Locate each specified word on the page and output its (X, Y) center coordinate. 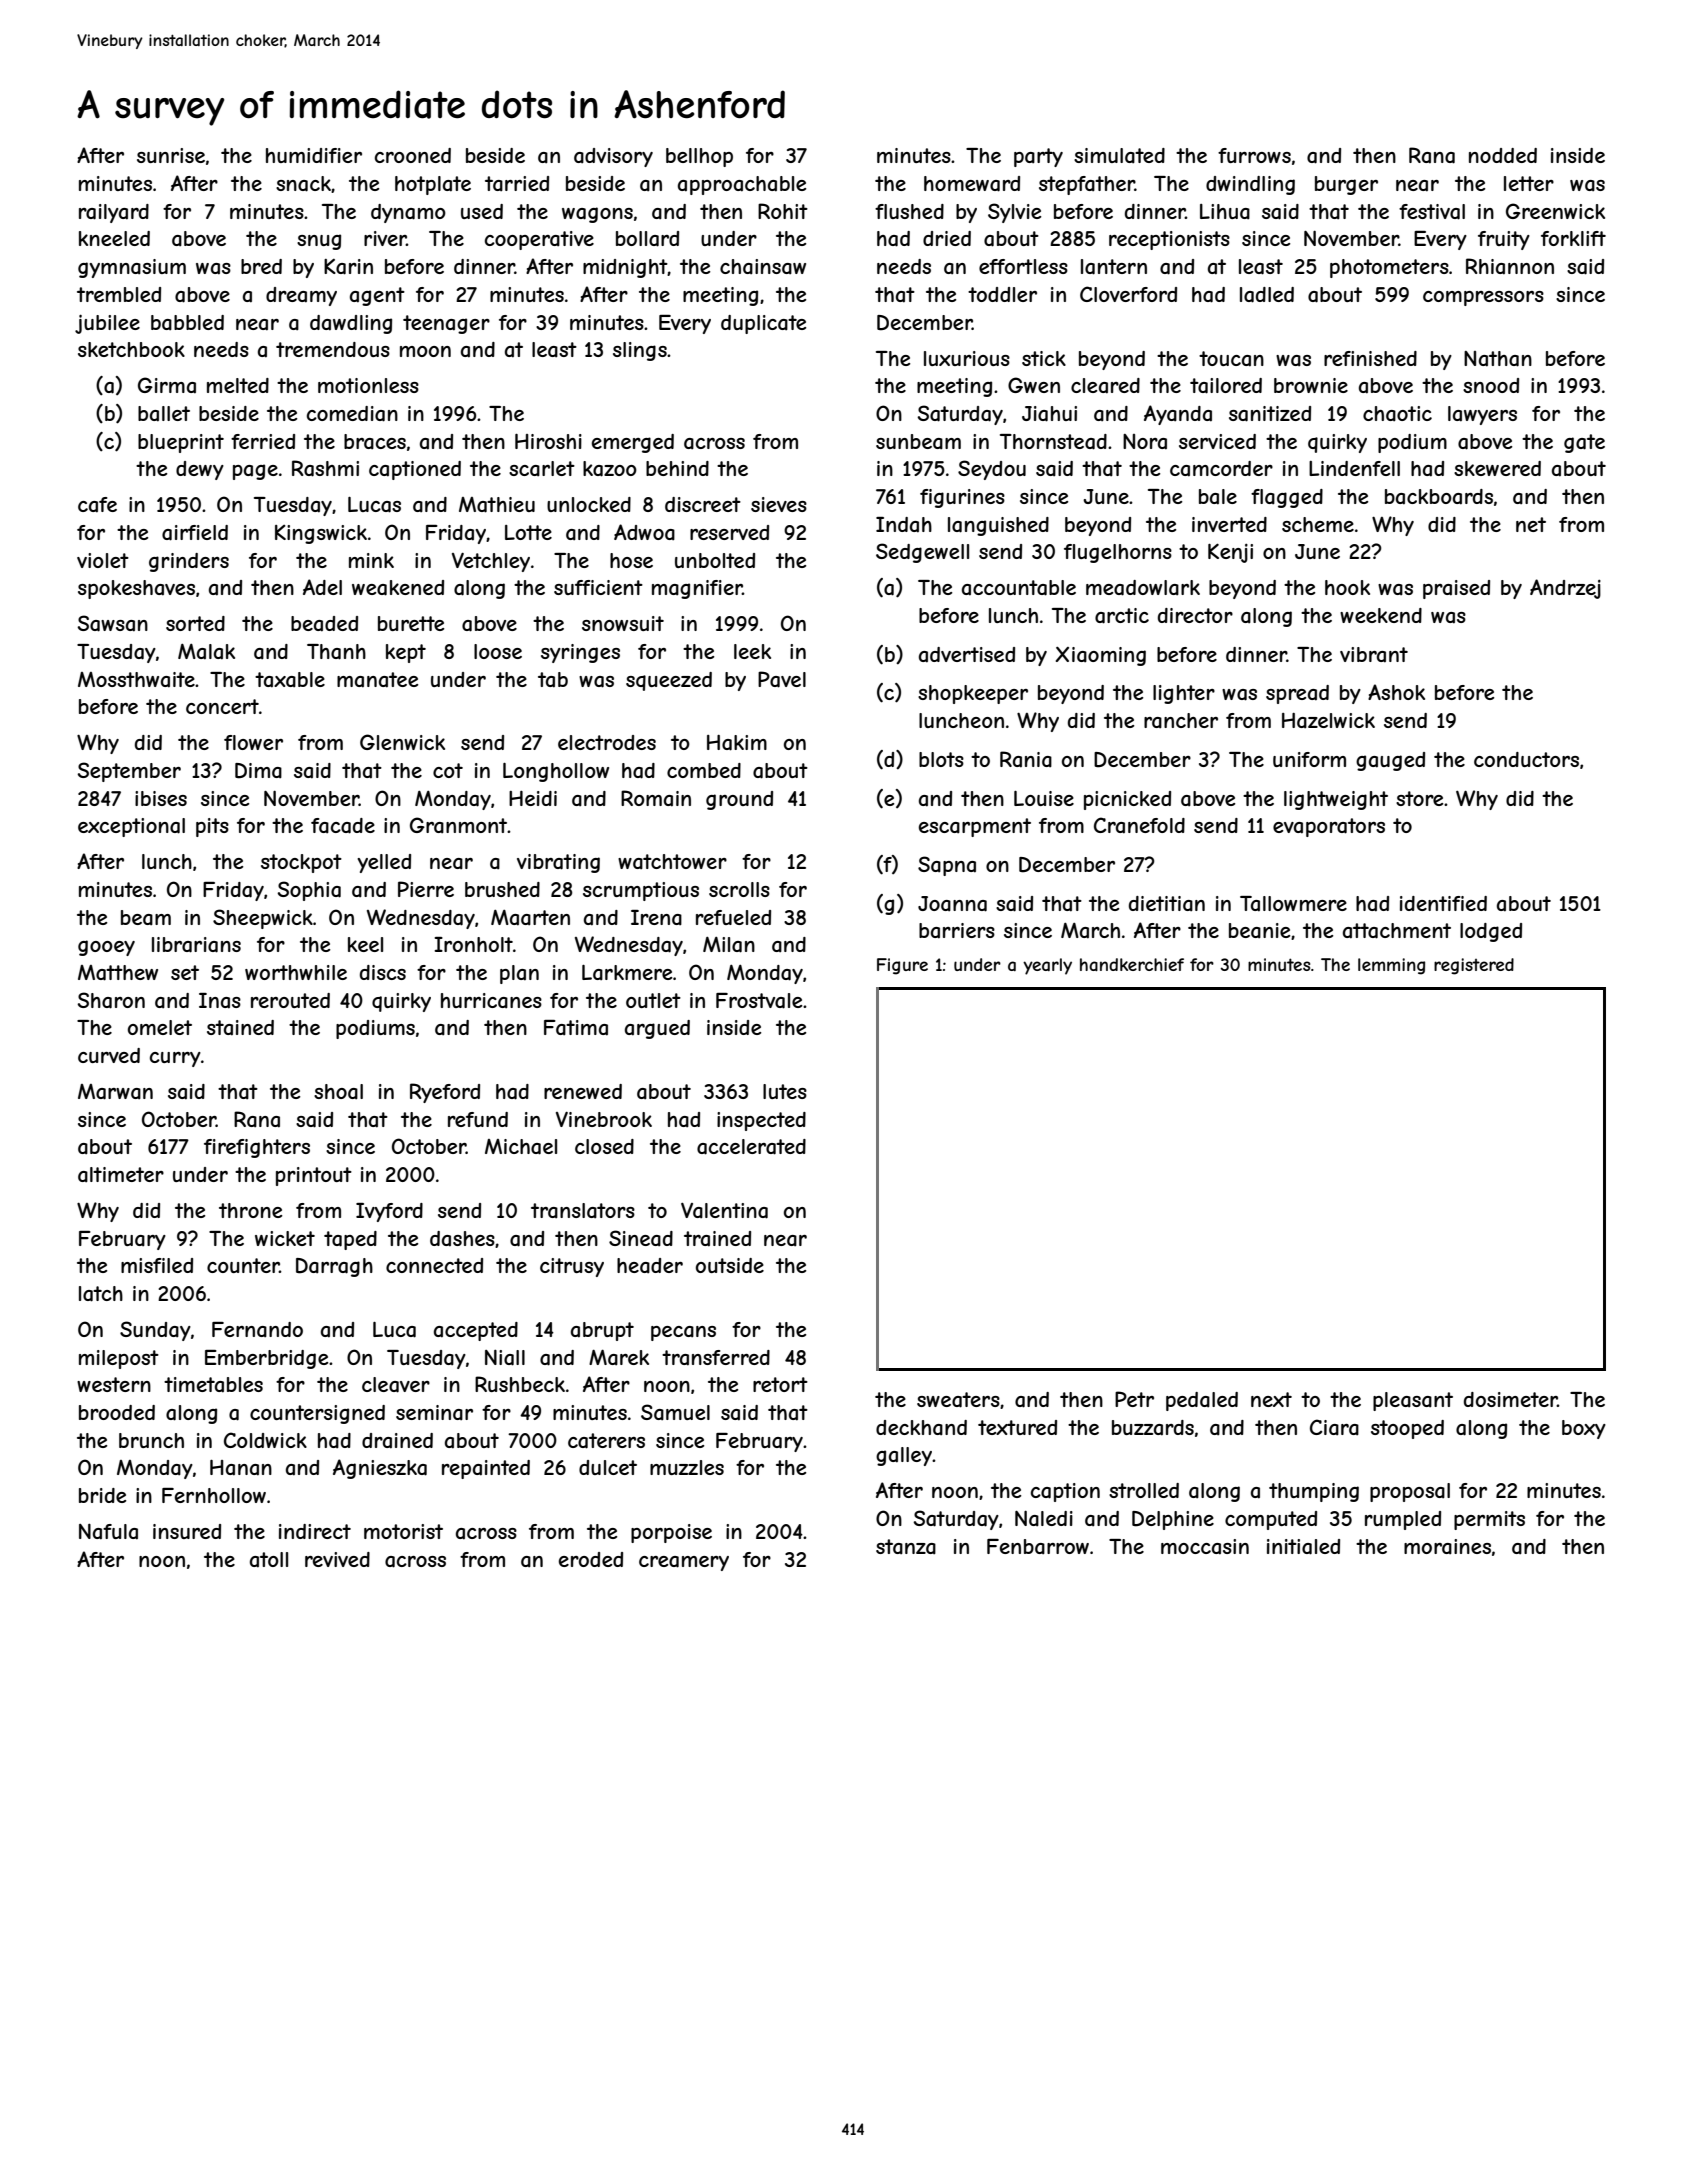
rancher (1181, 721)
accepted (476, 1331)
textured (1017, 1427)
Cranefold (1139, 825)
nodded (1503, 155)
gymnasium (132, 268)
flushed (909, 211)
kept (406, 653)
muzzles (687, 1467)
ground (739, 800)
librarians (196, 945)
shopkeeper (973, 694)
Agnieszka (380, 1469)
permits (1489, 1520)
